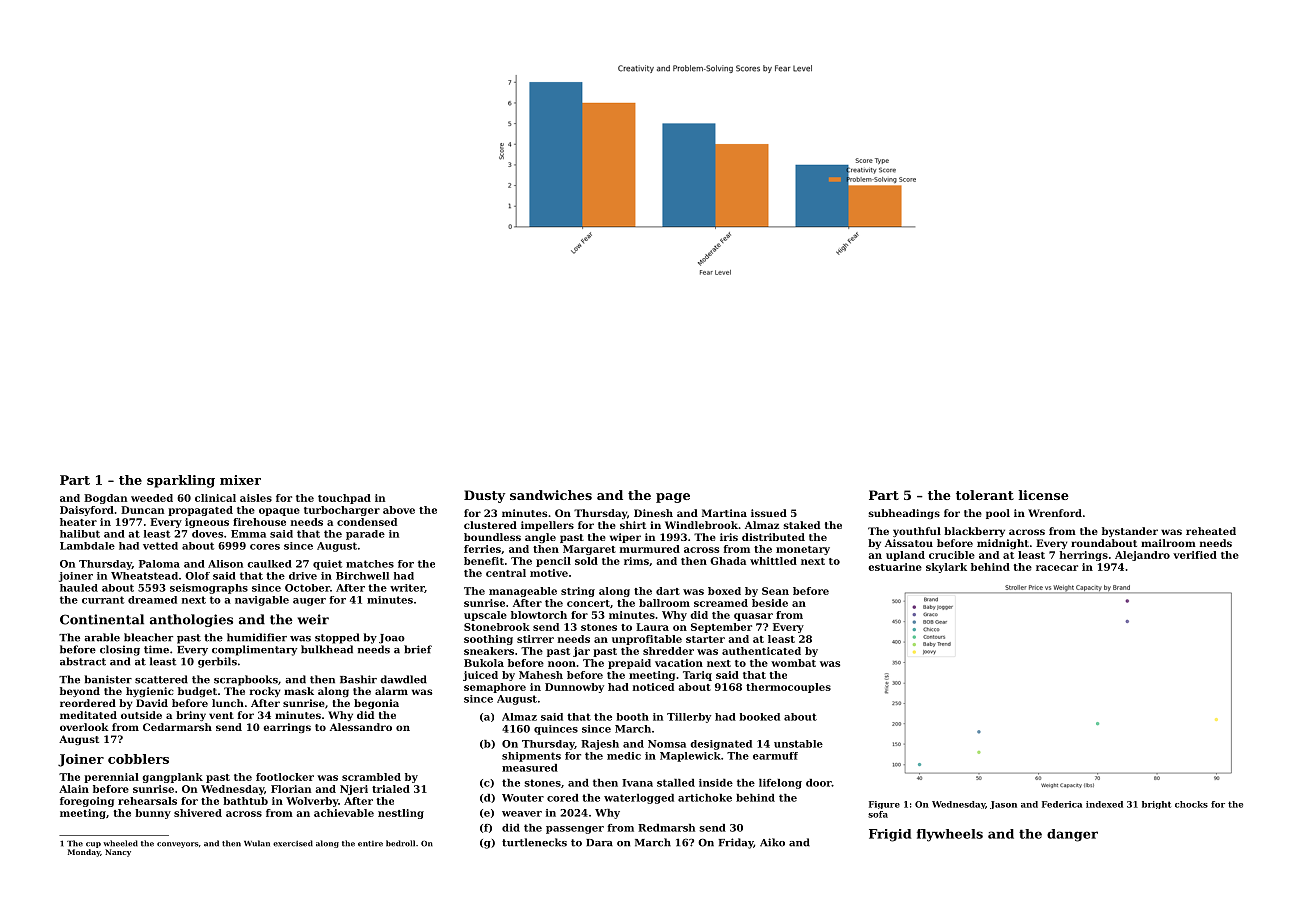 The width and height of the page is (1308, 924). I want to click on chocks, so click(1191, 804).
